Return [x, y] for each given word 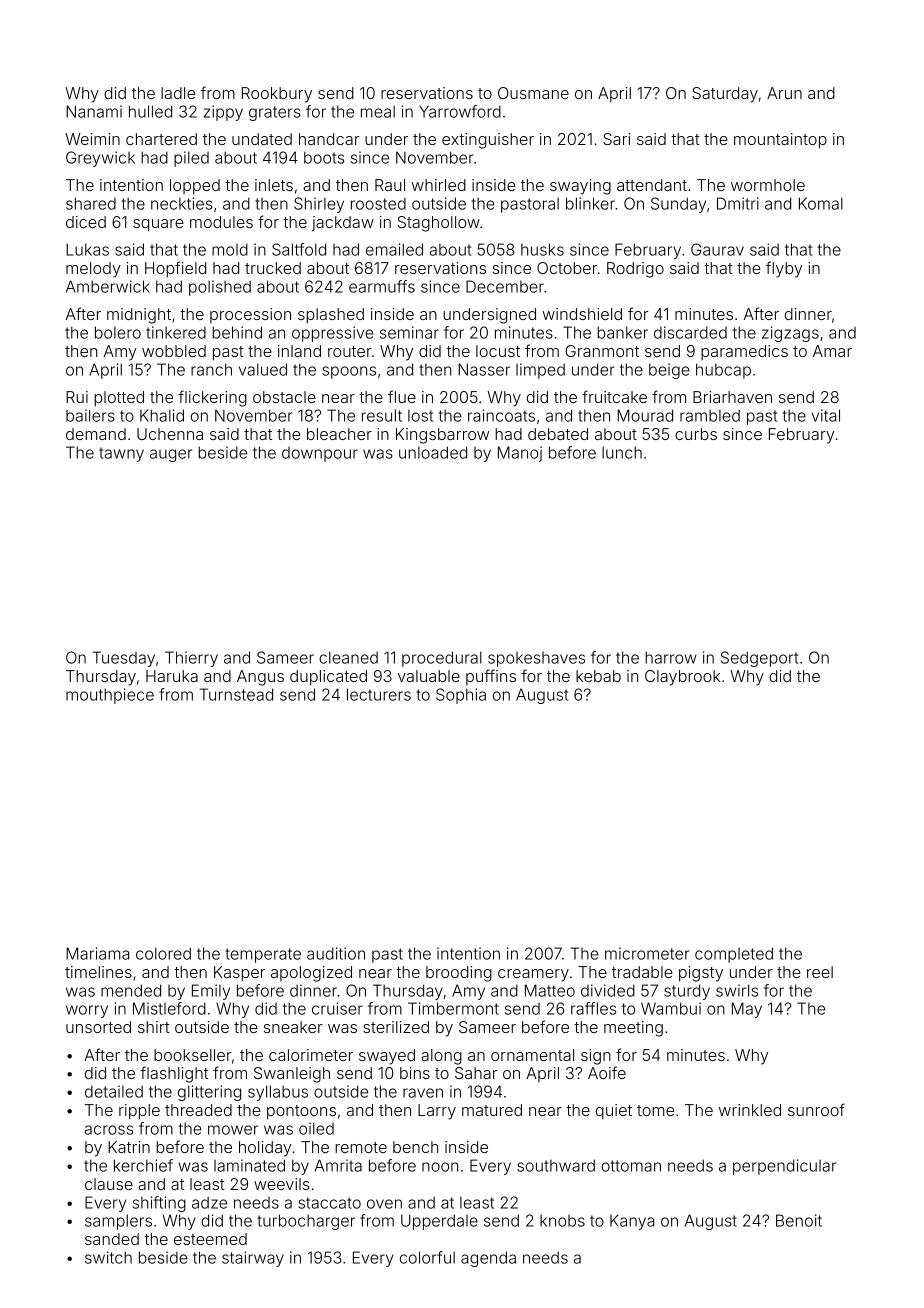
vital [826, 415]
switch [108, 1257]
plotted [119, 399]
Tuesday [123, 659]
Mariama [97, 953]
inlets [274, 185]
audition [336, 953]
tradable [642, 972]
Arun [784, 93]
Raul [390, 185]
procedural [442, 659]
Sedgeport [760, 659]
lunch [622, 452]
